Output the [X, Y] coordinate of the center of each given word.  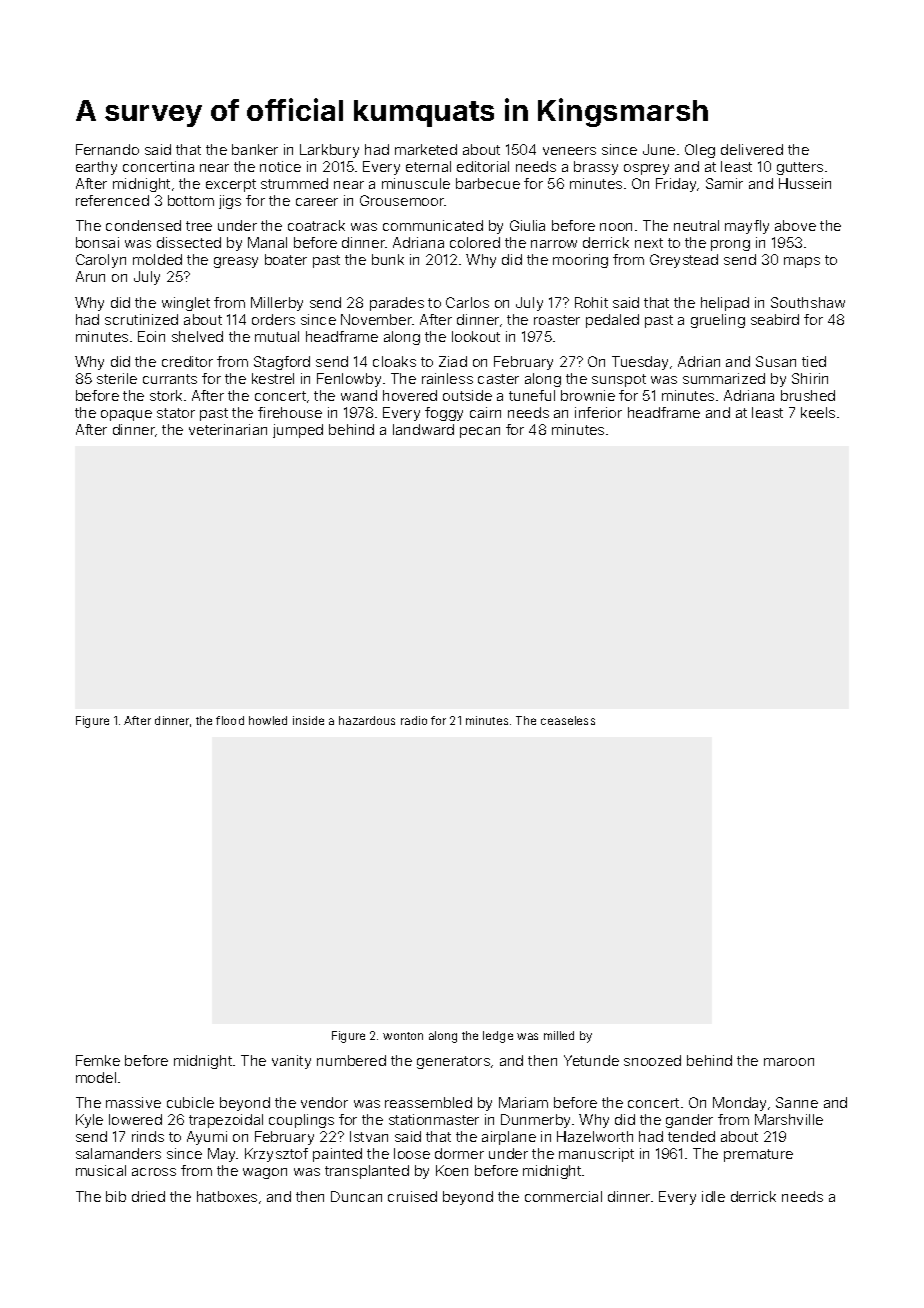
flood [230, 720]
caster [498, 379]
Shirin [810, 378]
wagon [265, 1173]
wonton [403, 1036]
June [659, 149]
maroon [789, 1062]
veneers [569, 151]
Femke [98, 1060]
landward [423, 429]
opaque [126, 415]
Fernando [107, 149]
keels [818, 412]
